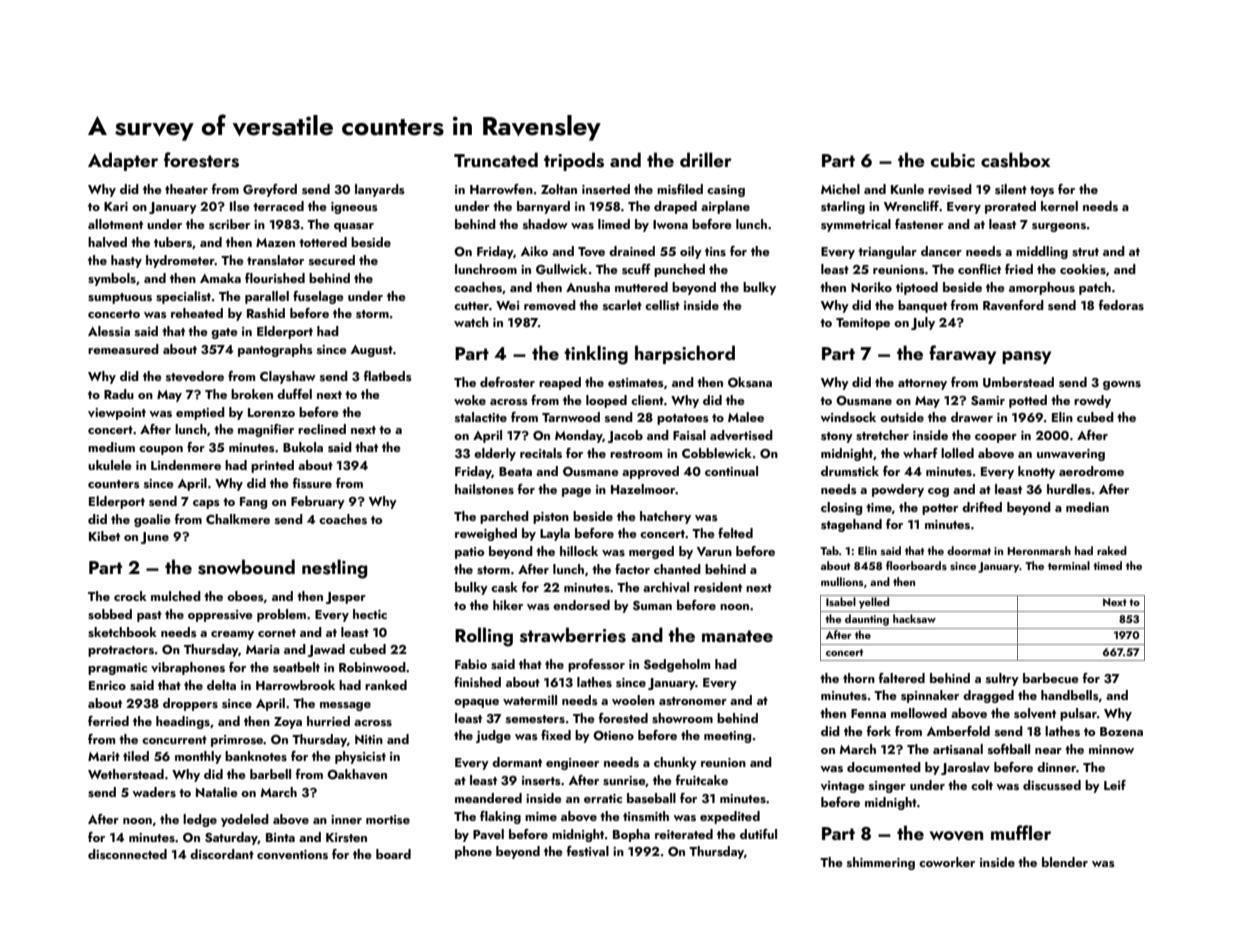 This screenshot has height=952, width=1233. Describe the element at coordinates (579, 551) in the screenshot. I see `hillock` at that location.
